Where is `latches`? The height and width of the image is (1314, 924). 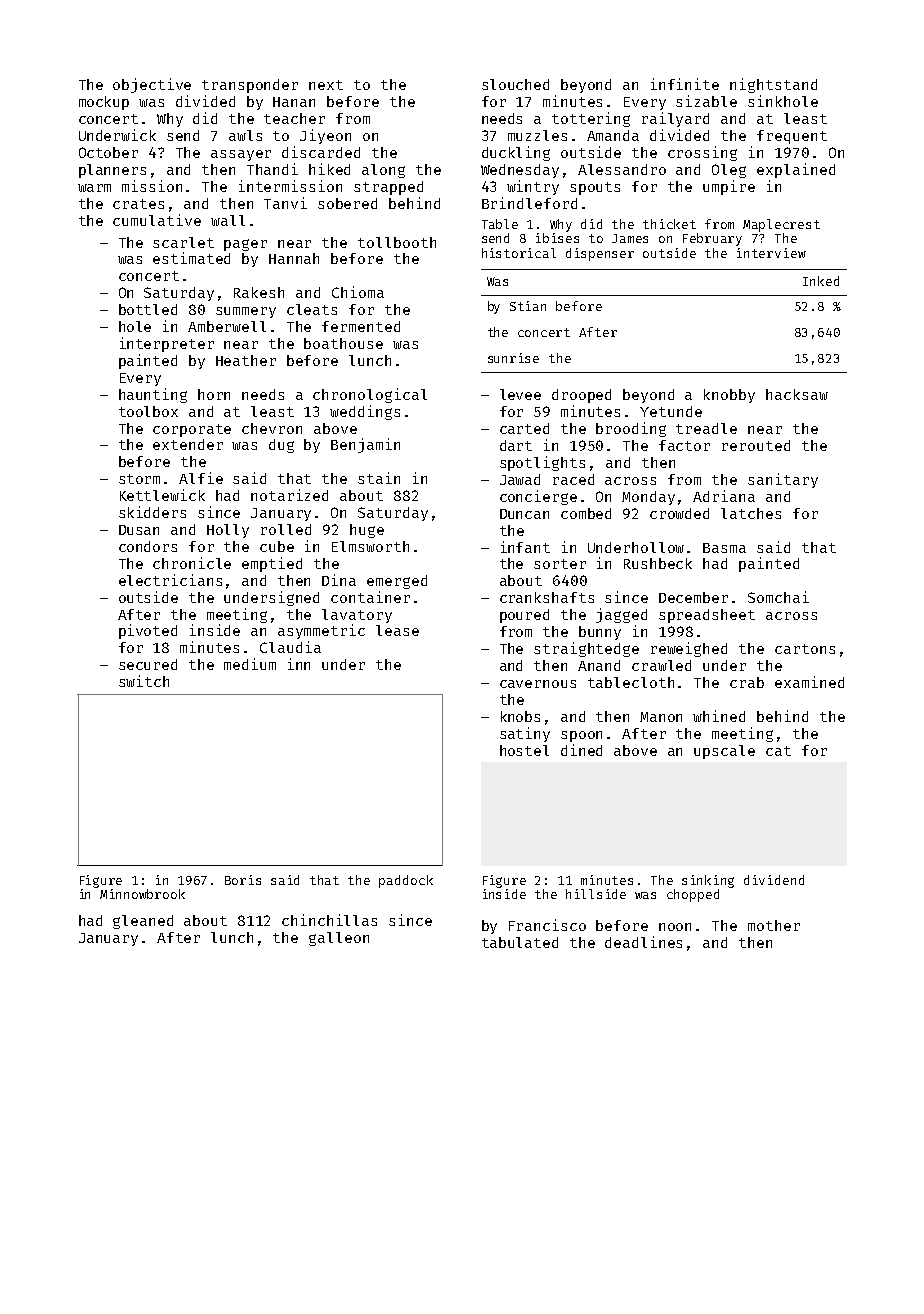
latches is located at coordinates (751, 513).
